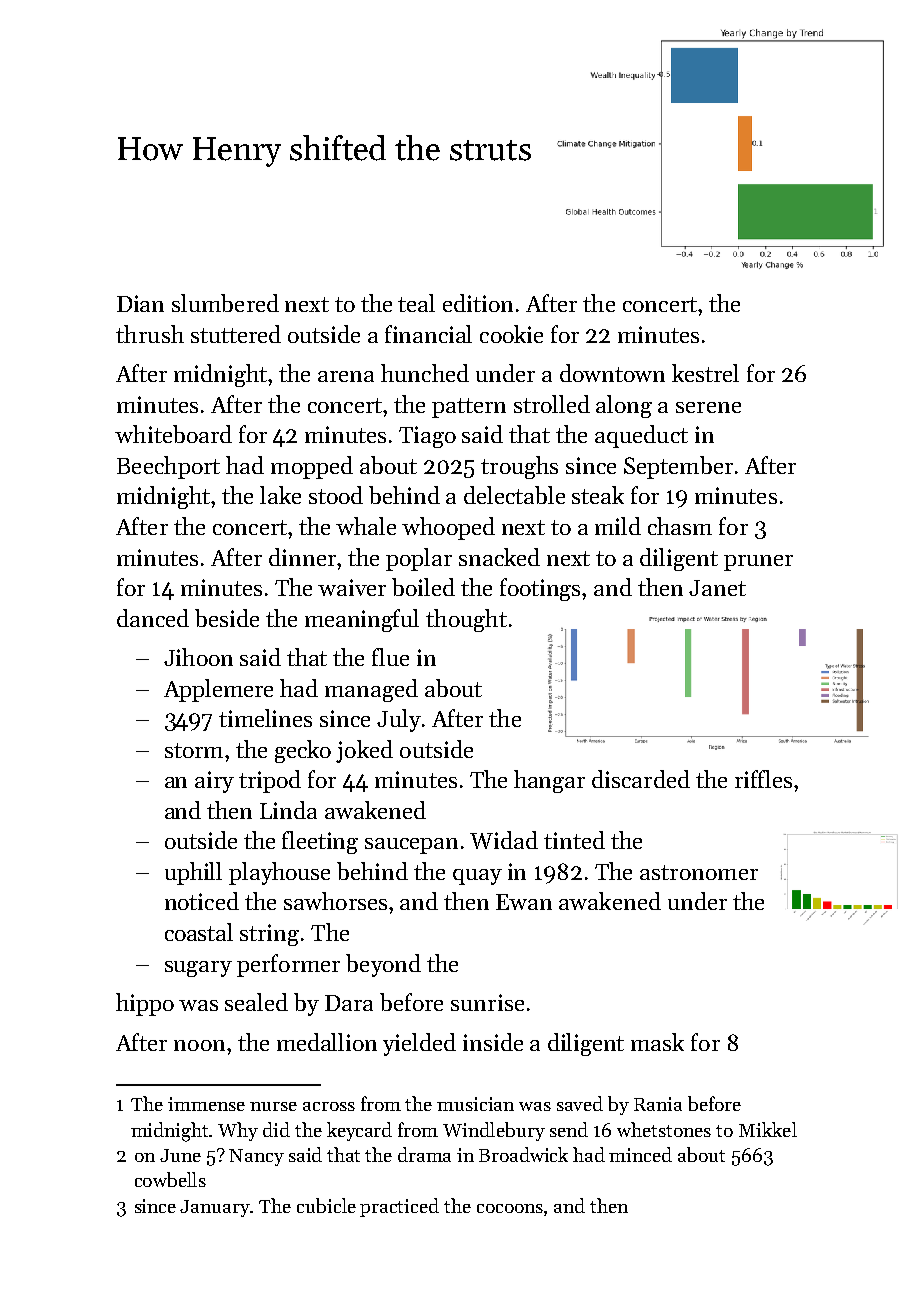 Image resolution: width=924 pixels, height=1311 pixels. What do you see at coordinates (225, 303) in the image?
I see `slumbered` at bounding box center [225, 303].
